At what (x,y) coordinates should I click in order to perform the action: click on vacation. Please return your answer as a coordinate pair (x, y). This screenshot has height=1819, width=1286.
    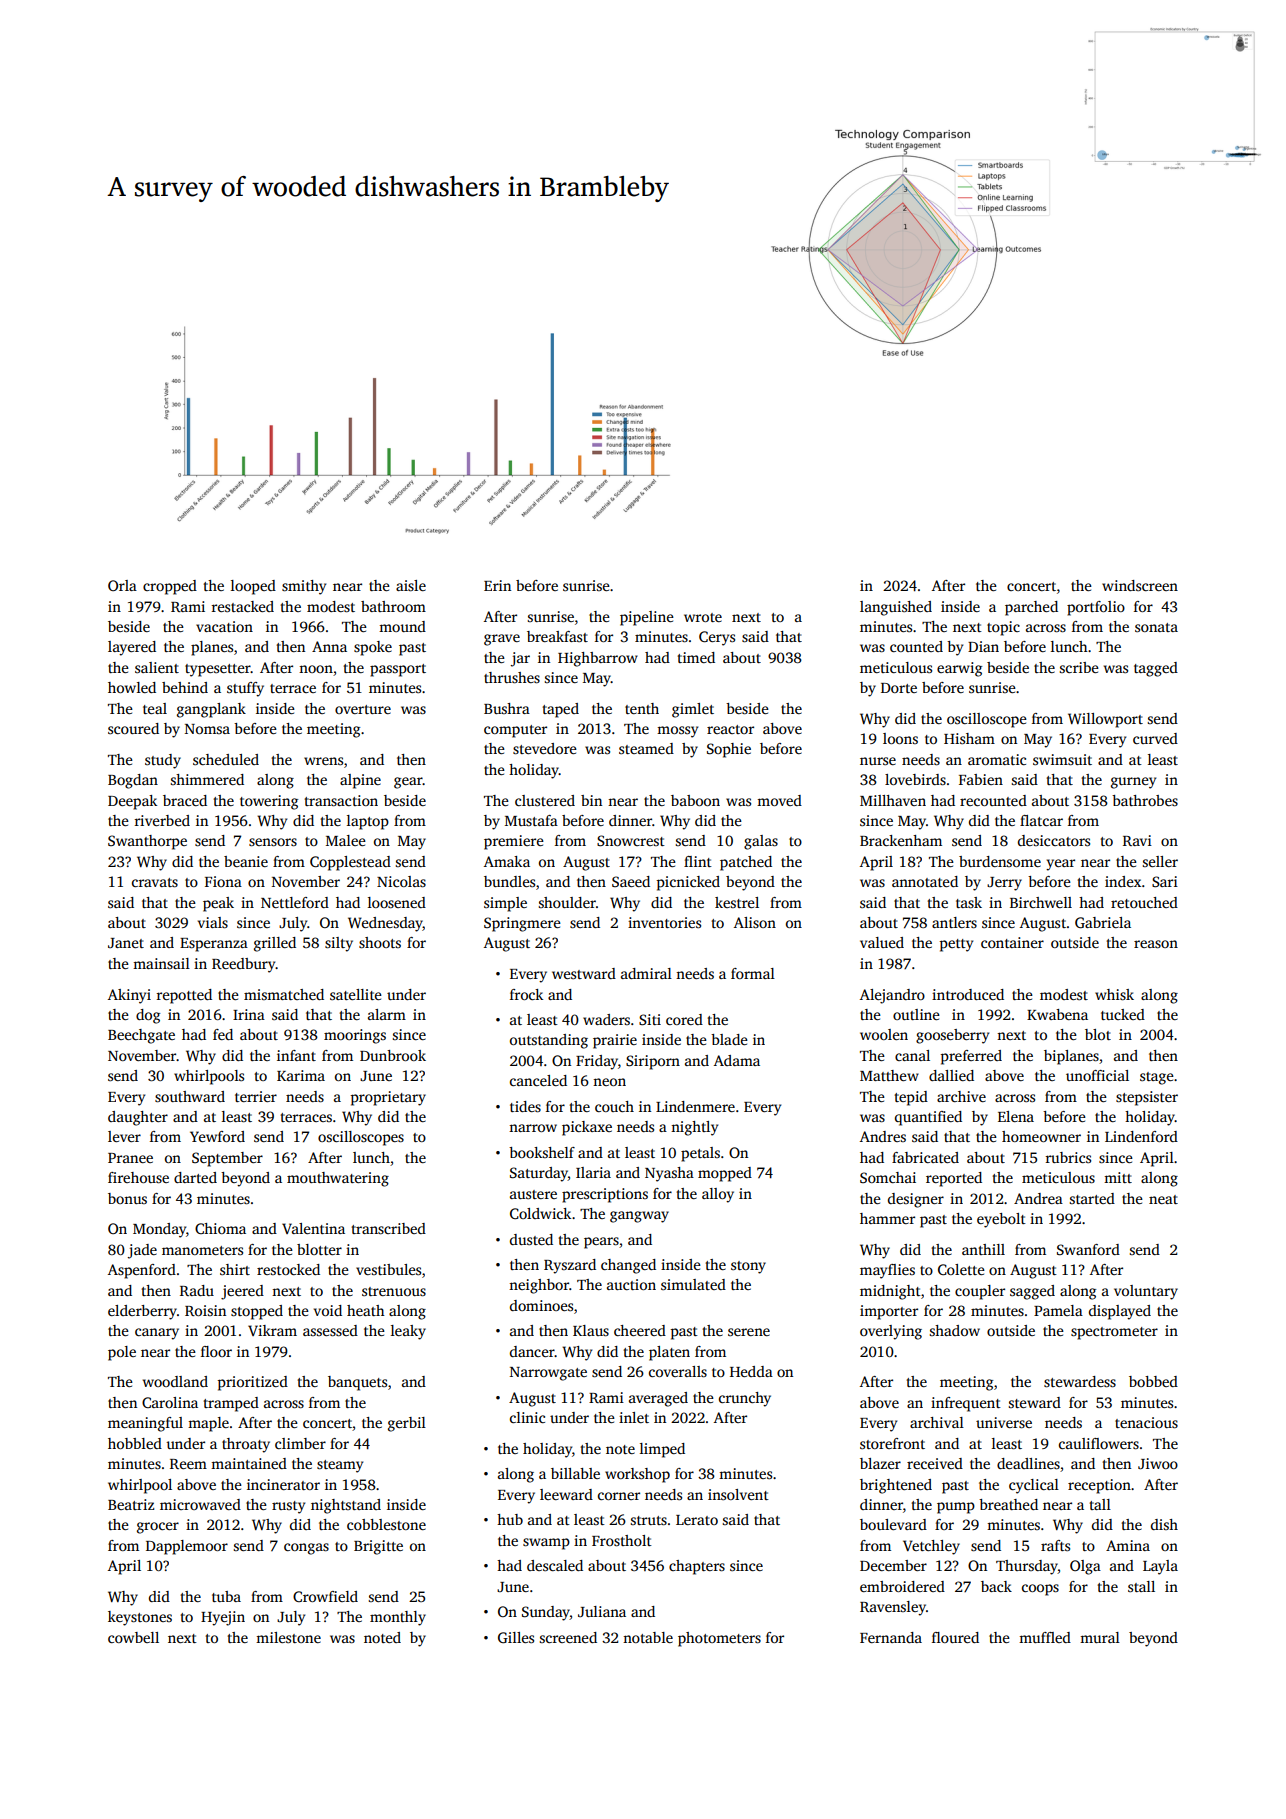
    Looking at the image, I should click on (224, 626).
